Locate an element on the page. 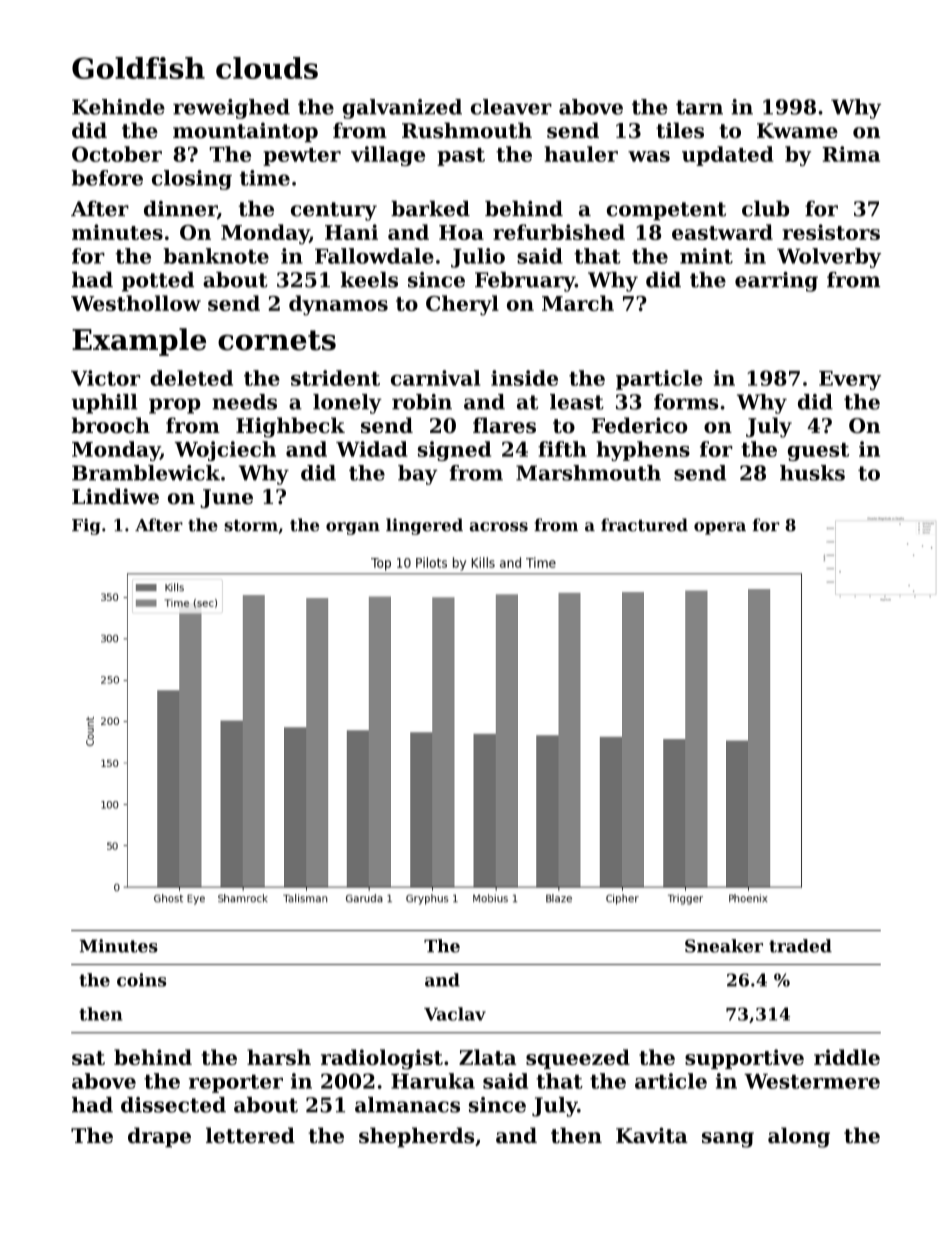  clouds is located at coordinates (267, 68).
